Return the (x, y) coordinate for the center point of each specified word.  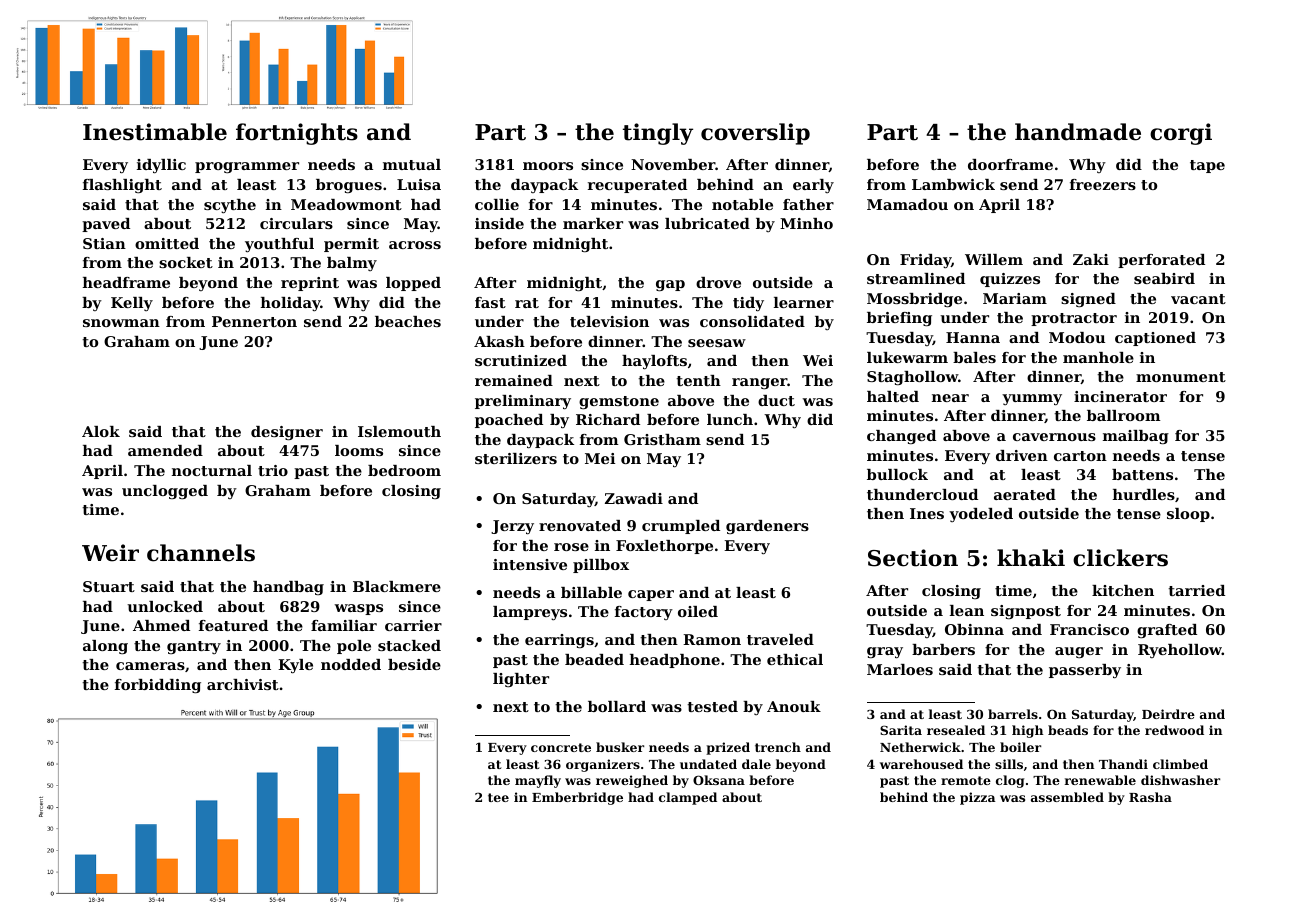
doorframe (1010, 164)
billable (591, 592)
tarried (1196, 590)
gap (670, 285)
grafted (1167, 631)
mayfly (538, 781)
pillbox (601, 566)
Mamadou (907, 204)
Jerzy (512, 527)
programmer (247, 167)
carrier (413, 625)
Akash (499, 341)
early (813, 186)
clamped (688, 798)
